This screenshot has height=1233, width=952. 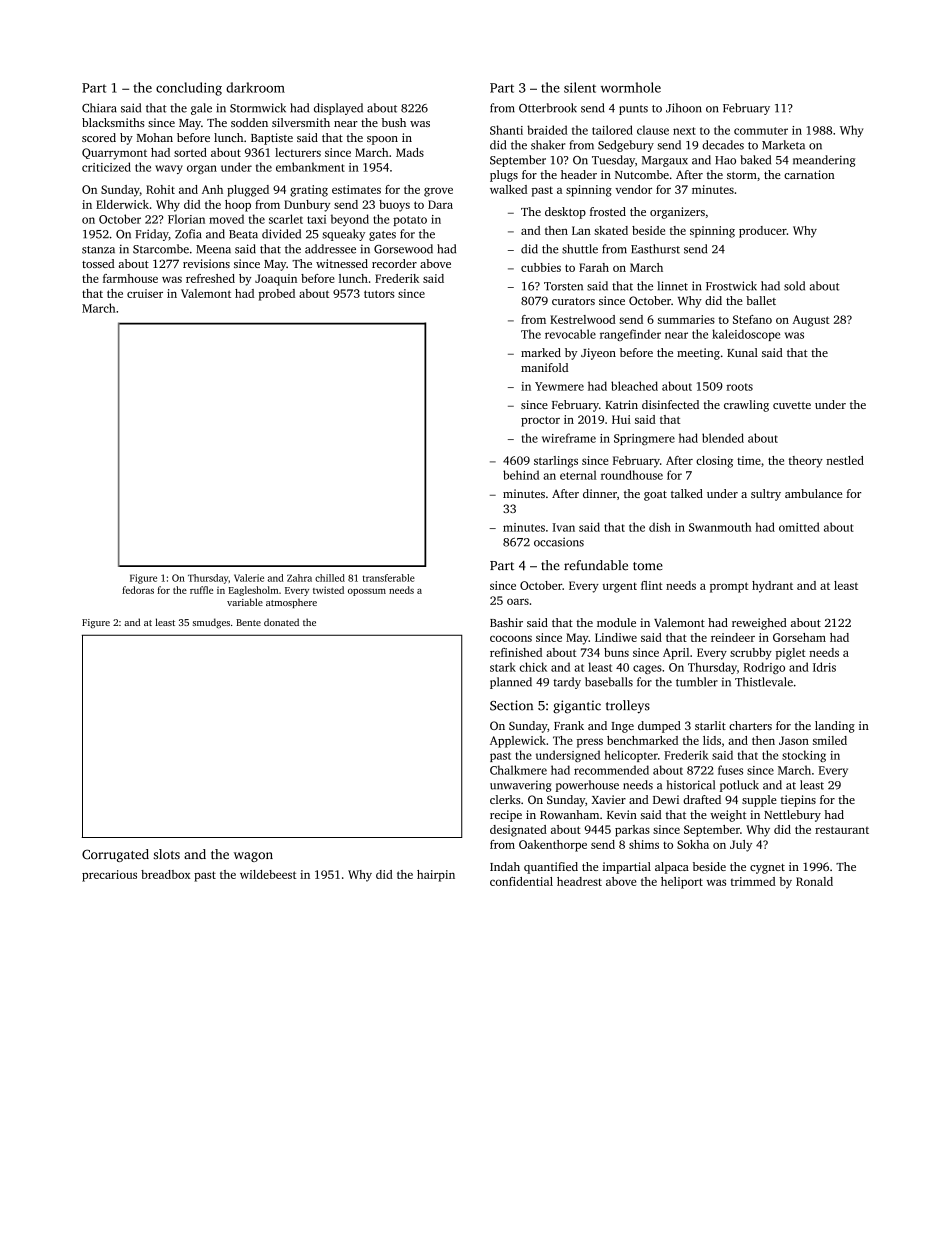 I want to click on headrest, so click(x=579, y=881).
